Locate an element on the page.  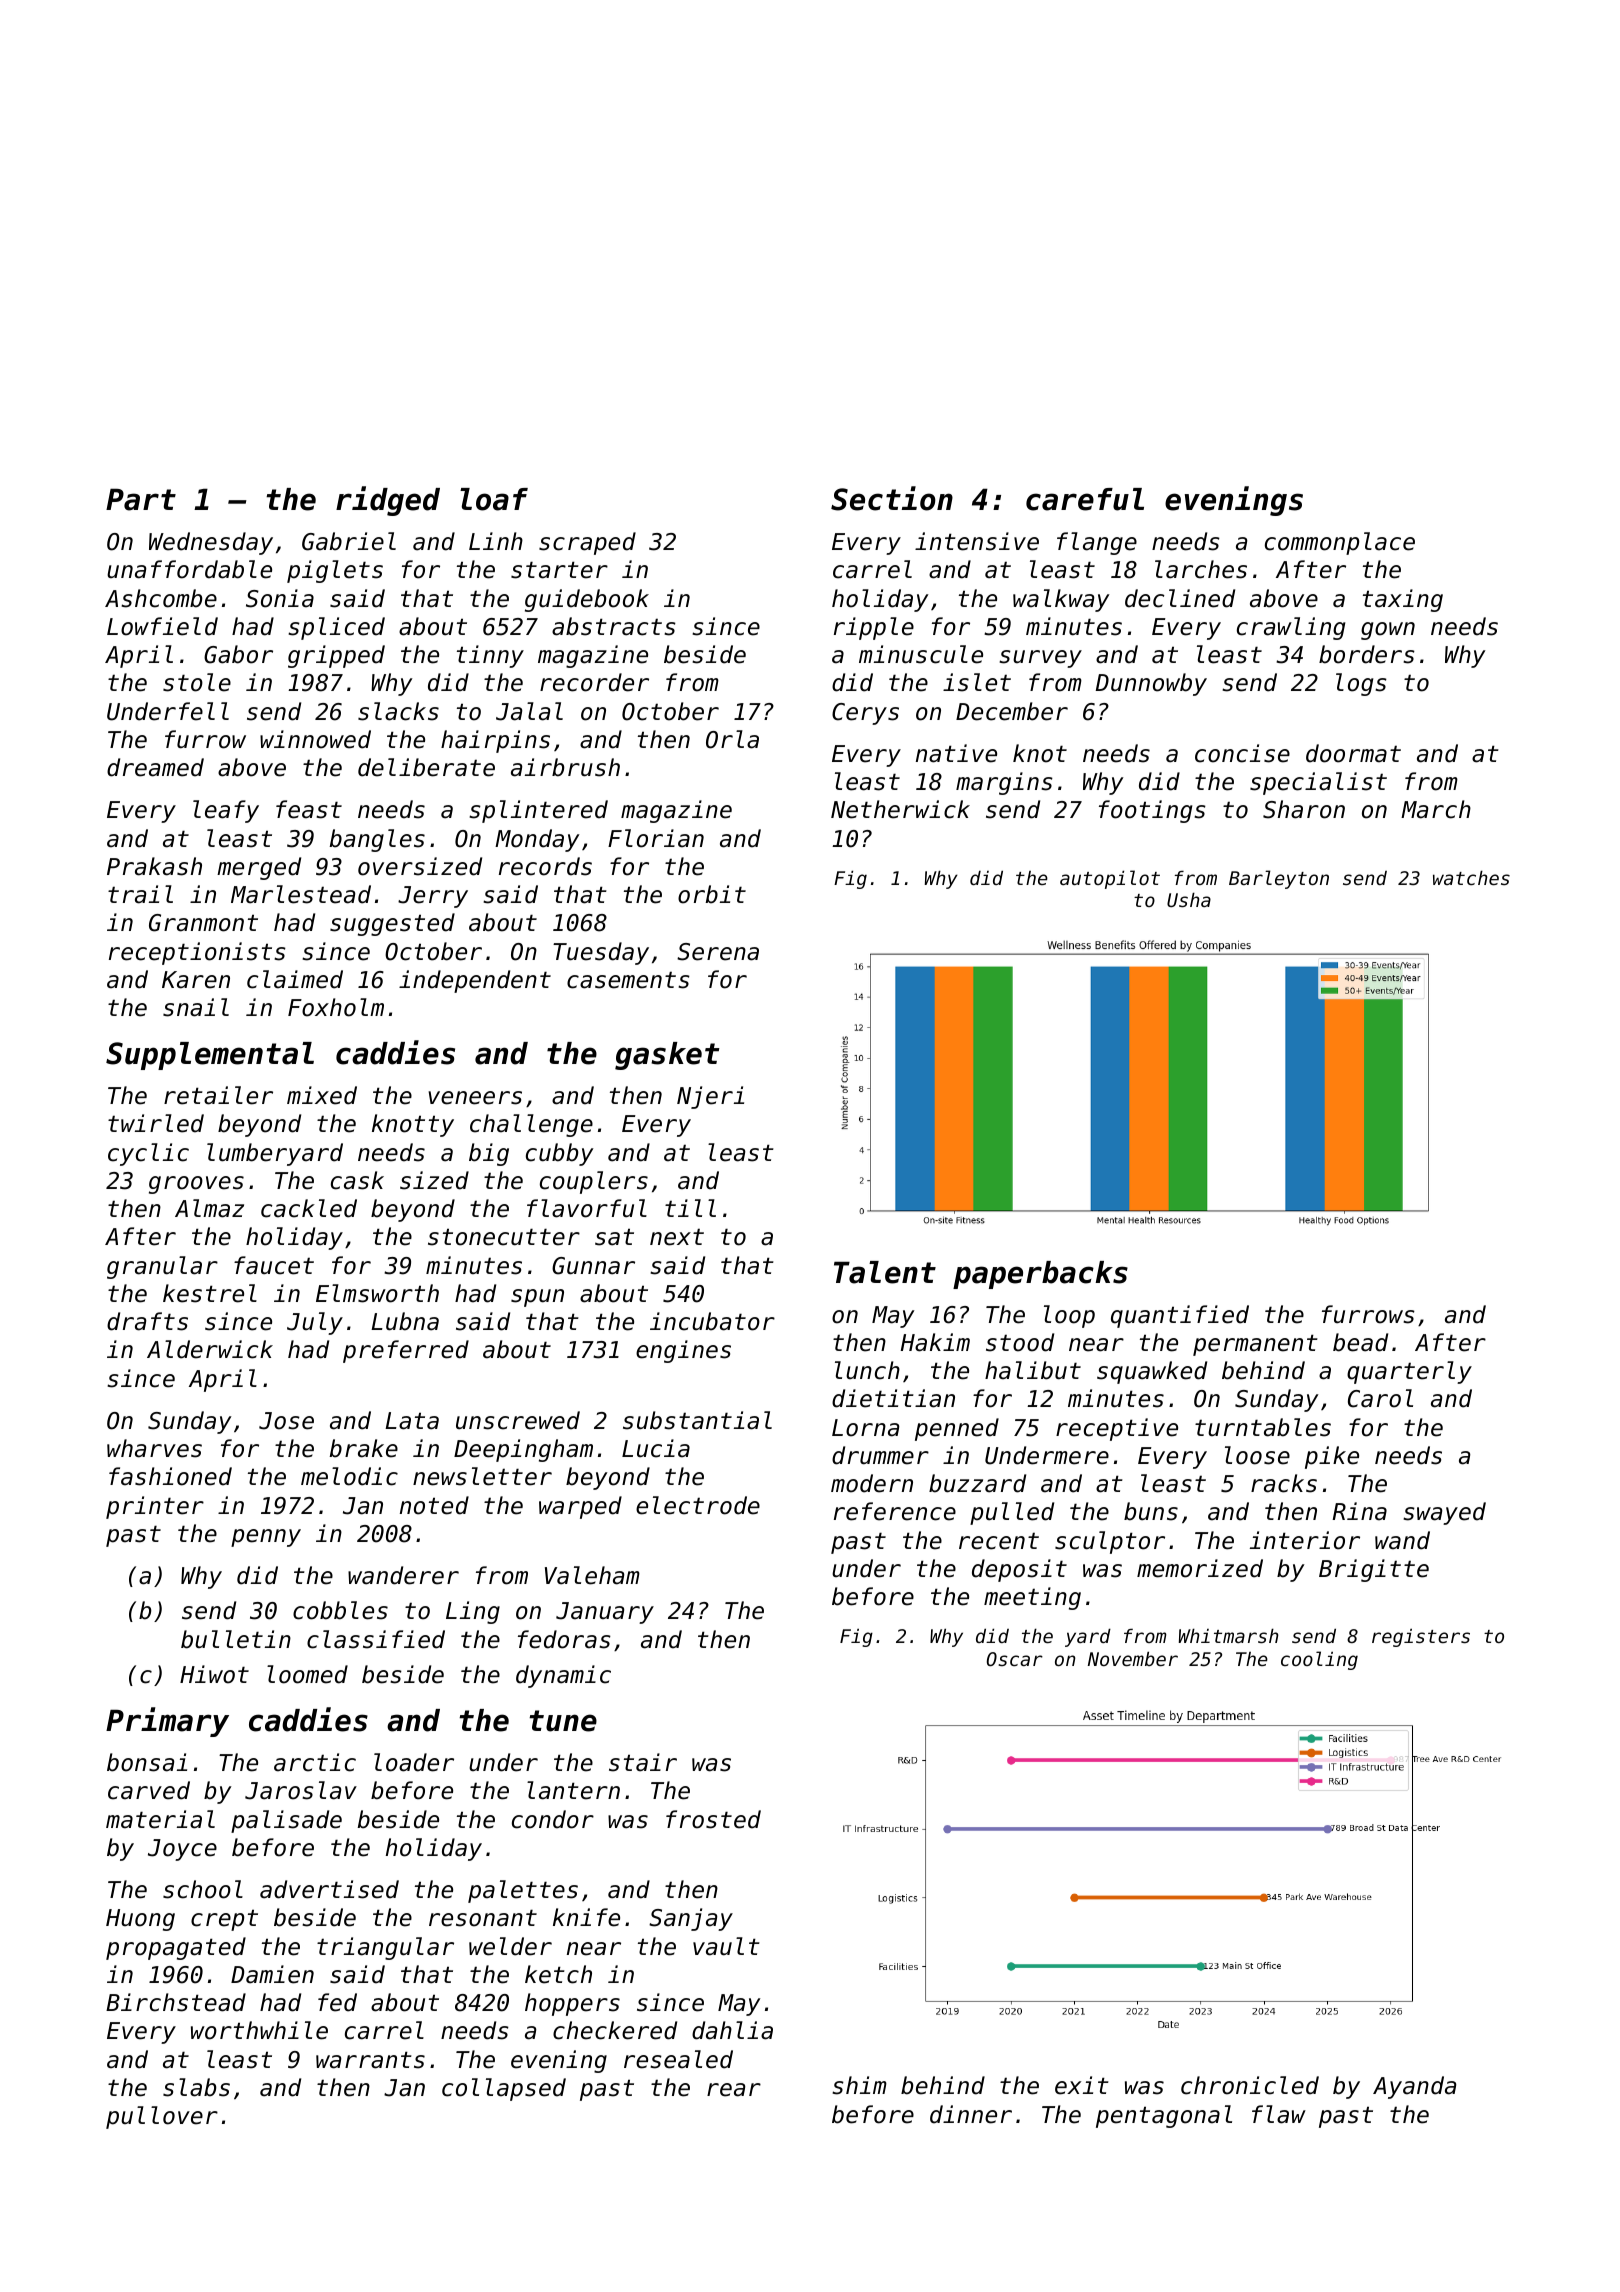
merged is located at coordinates (259, 868).
